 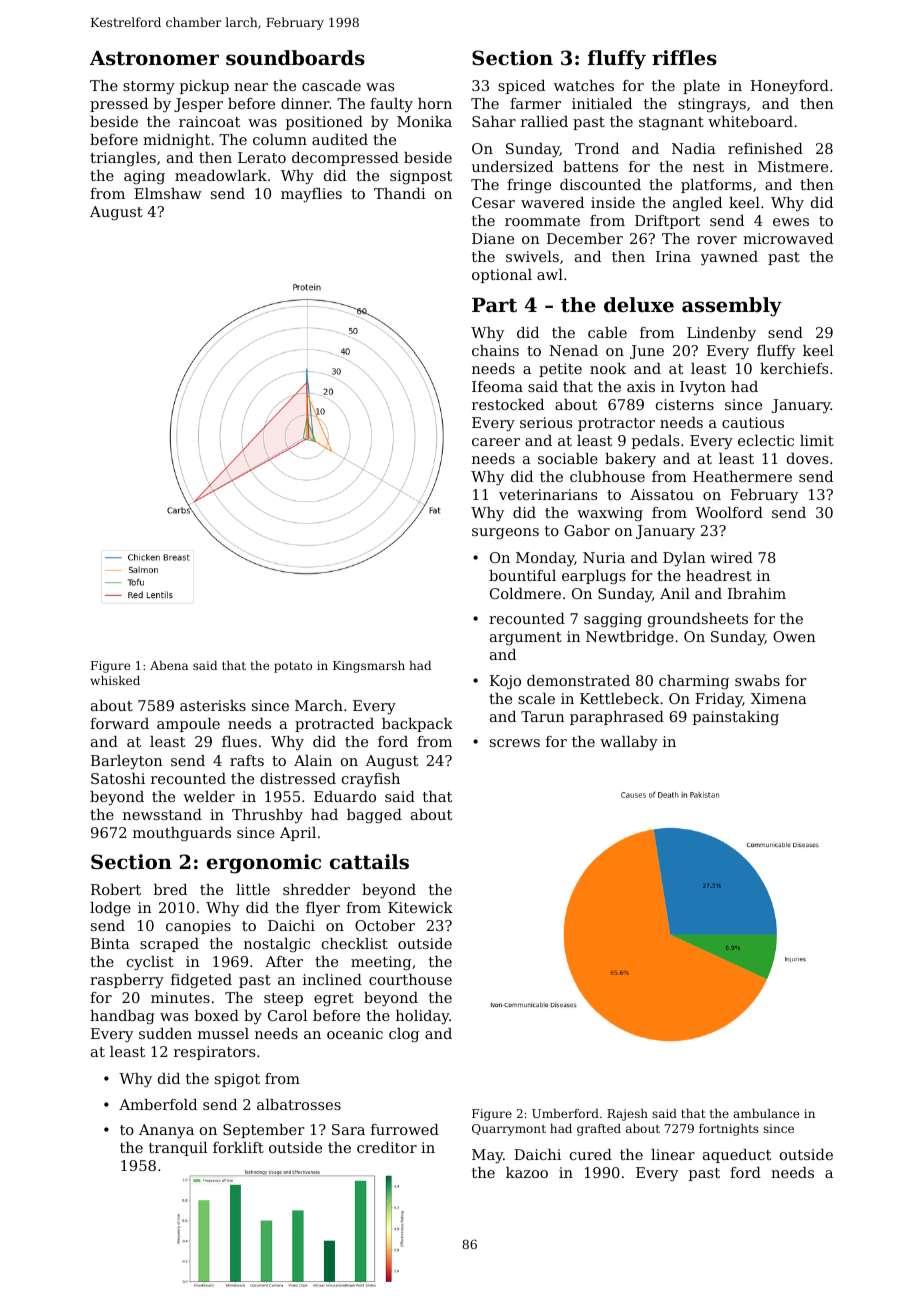 What do you see at coordinates (293, 667) in the screenshot?
I see `potato` at bounding box center [293, 667].
